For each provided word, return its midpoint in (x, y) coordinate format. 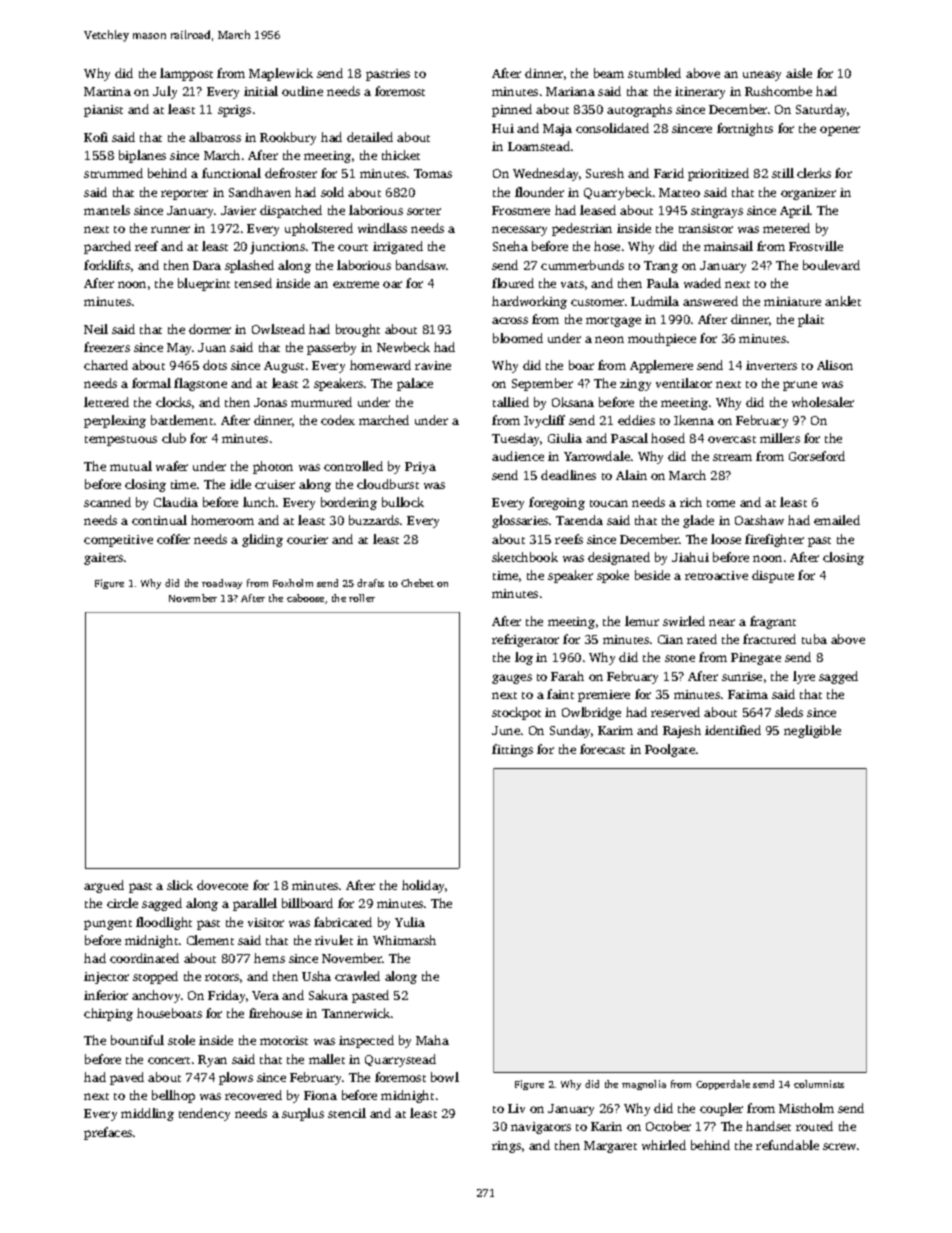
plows (236, 1078)
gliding (262, 540)
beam (609, 73)
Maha (432, 1040)
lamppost (186, 74)
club (174, 438)
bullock (403, 502)
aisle (799, 73)
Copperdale (723, 1085)
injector (106, 978)
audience (518, 456)
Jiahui (690, 557)
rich (691, 502)
